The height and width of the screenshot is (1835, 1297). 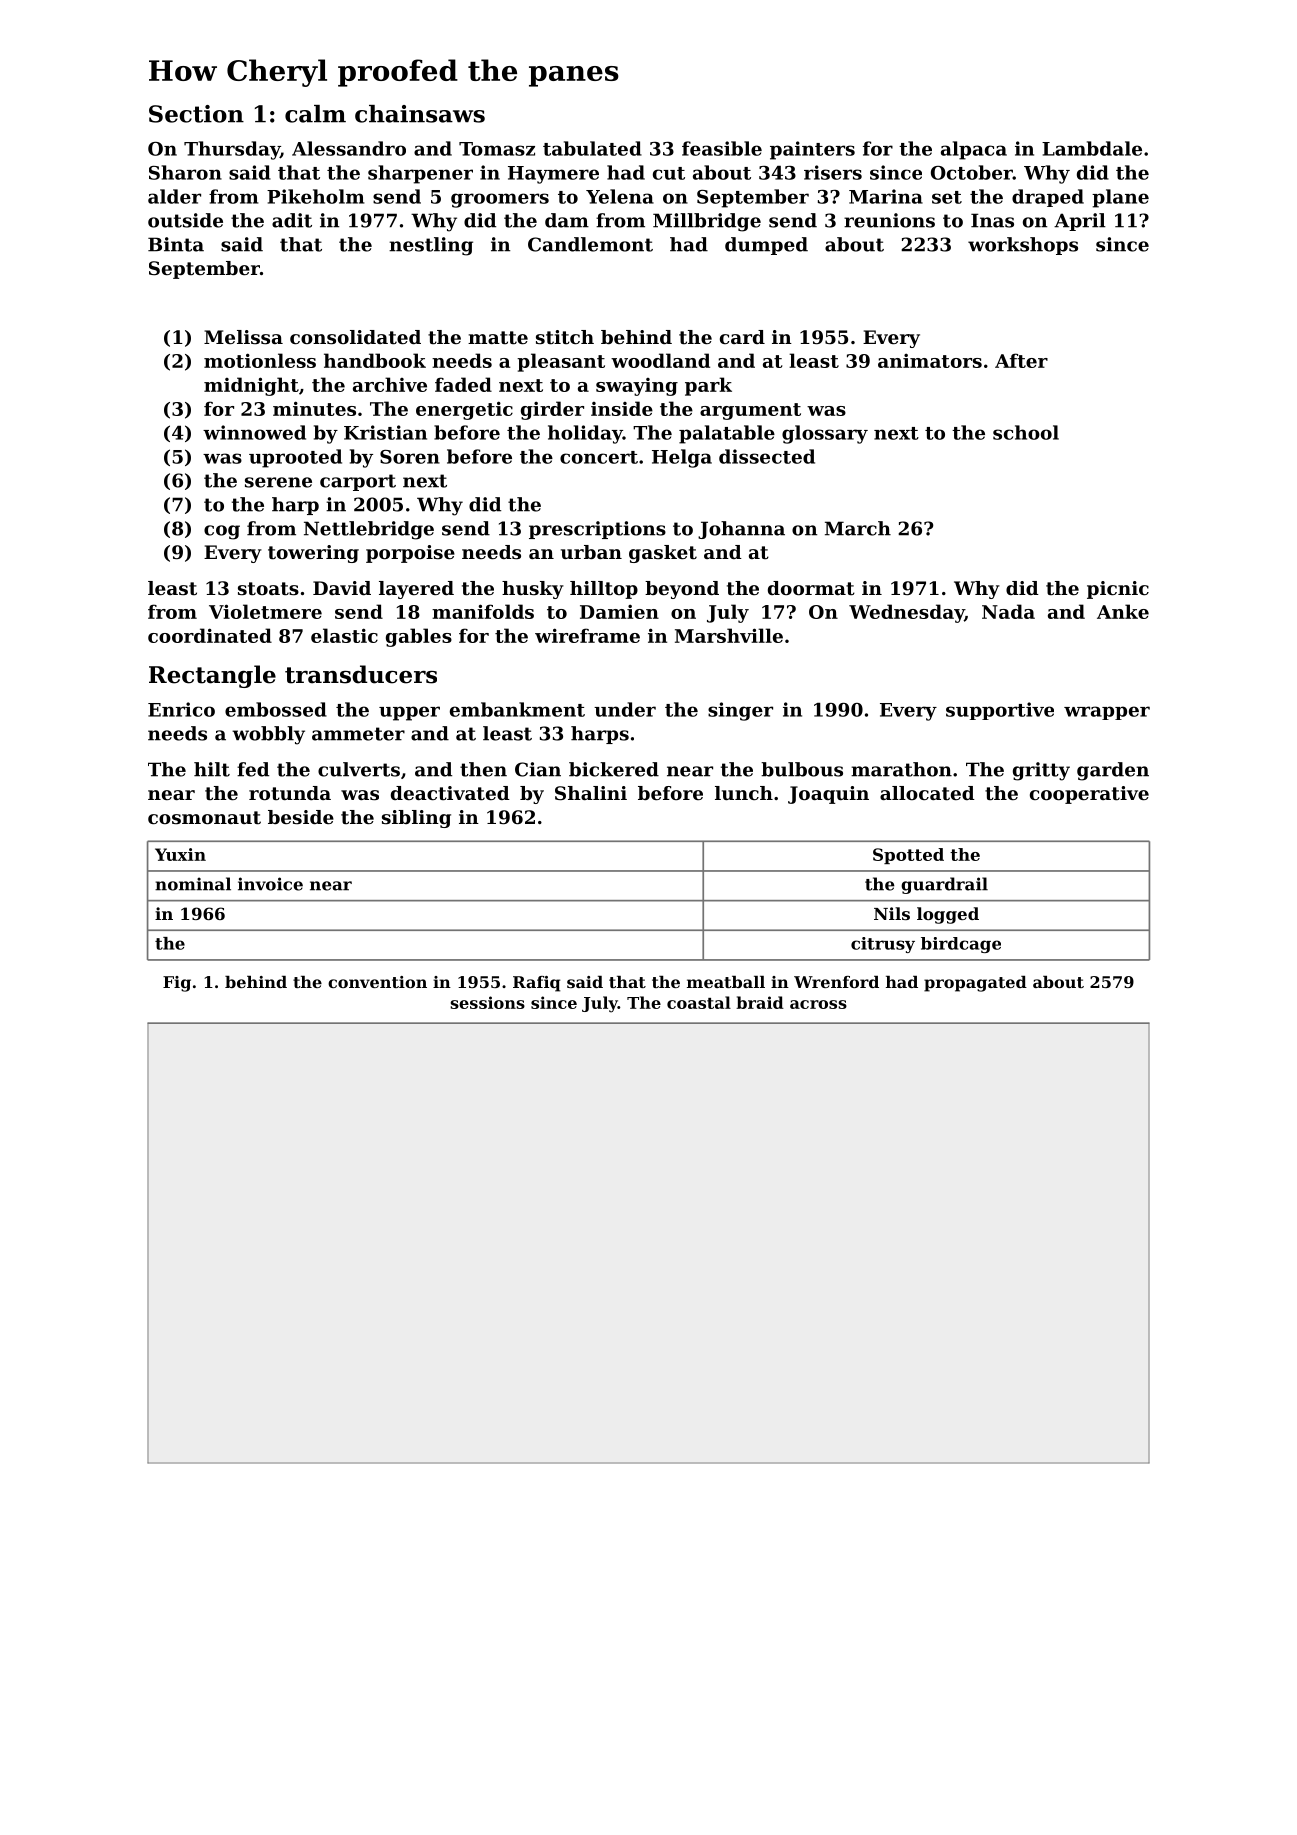 I want to click on Section, so click(x=196, y=114).
